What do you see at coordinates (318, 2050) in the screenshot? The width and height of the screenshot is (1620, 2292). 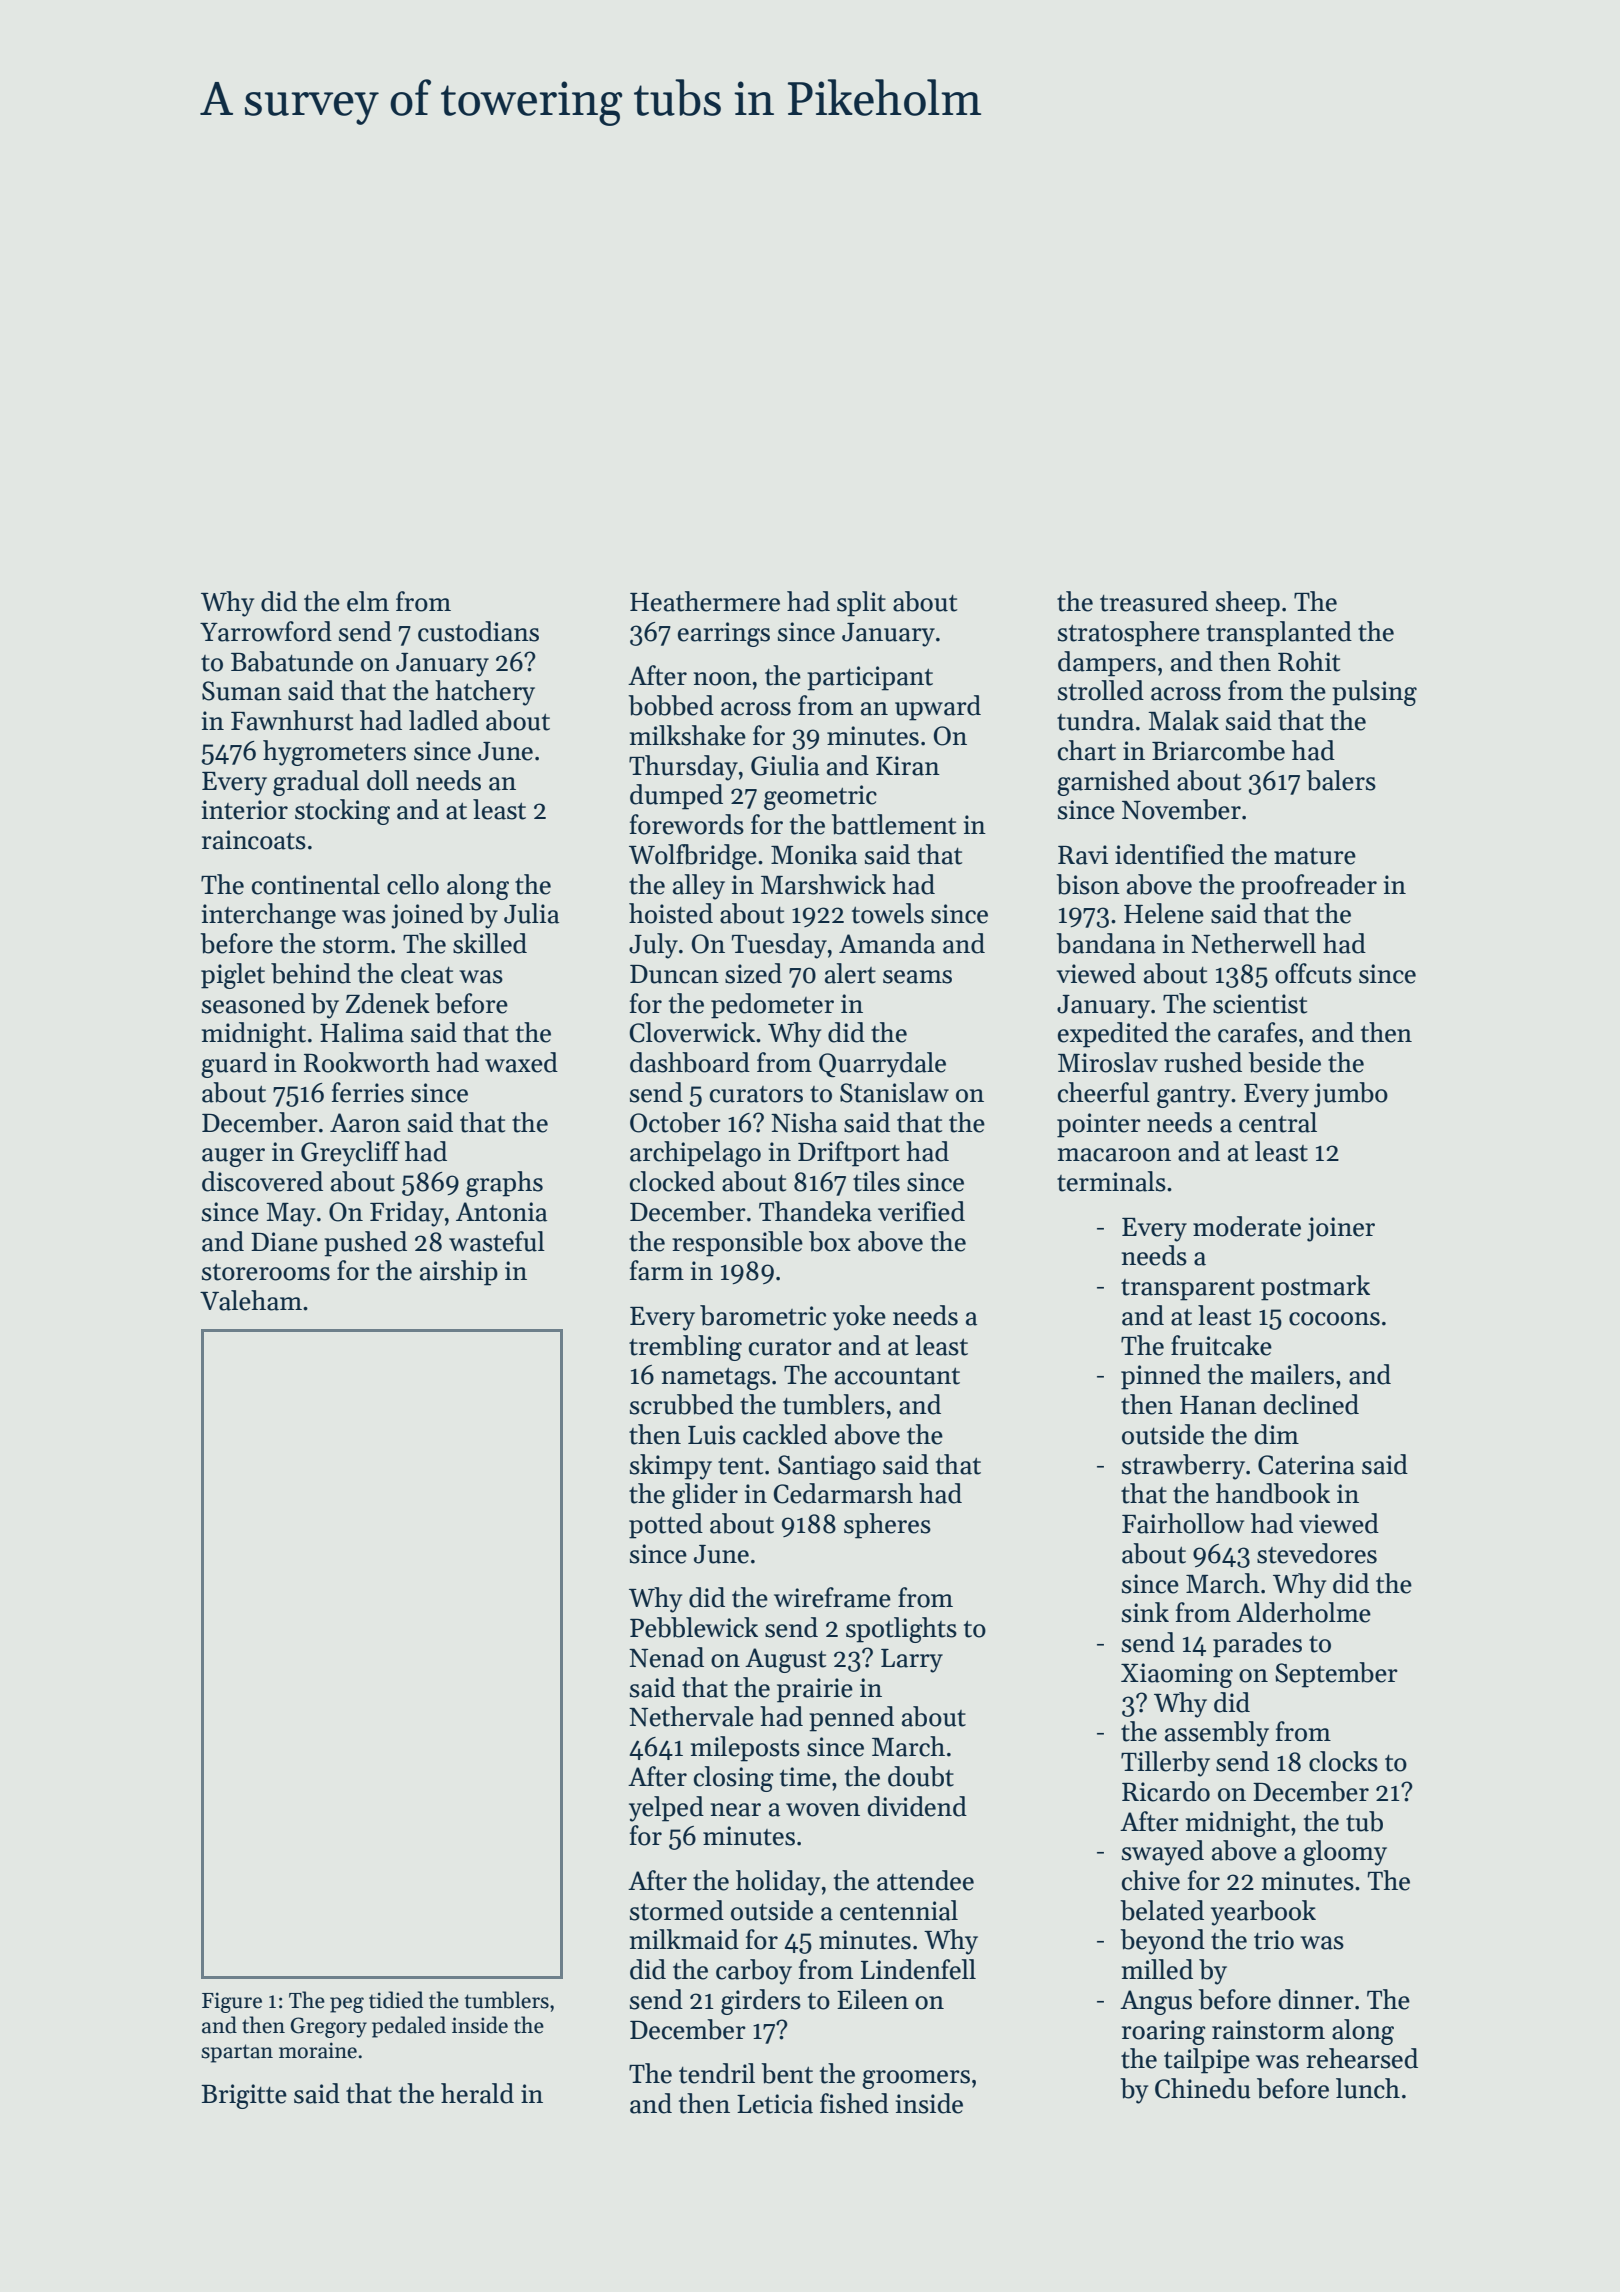 I see `moraine` at bounding box center [318, 2050].
